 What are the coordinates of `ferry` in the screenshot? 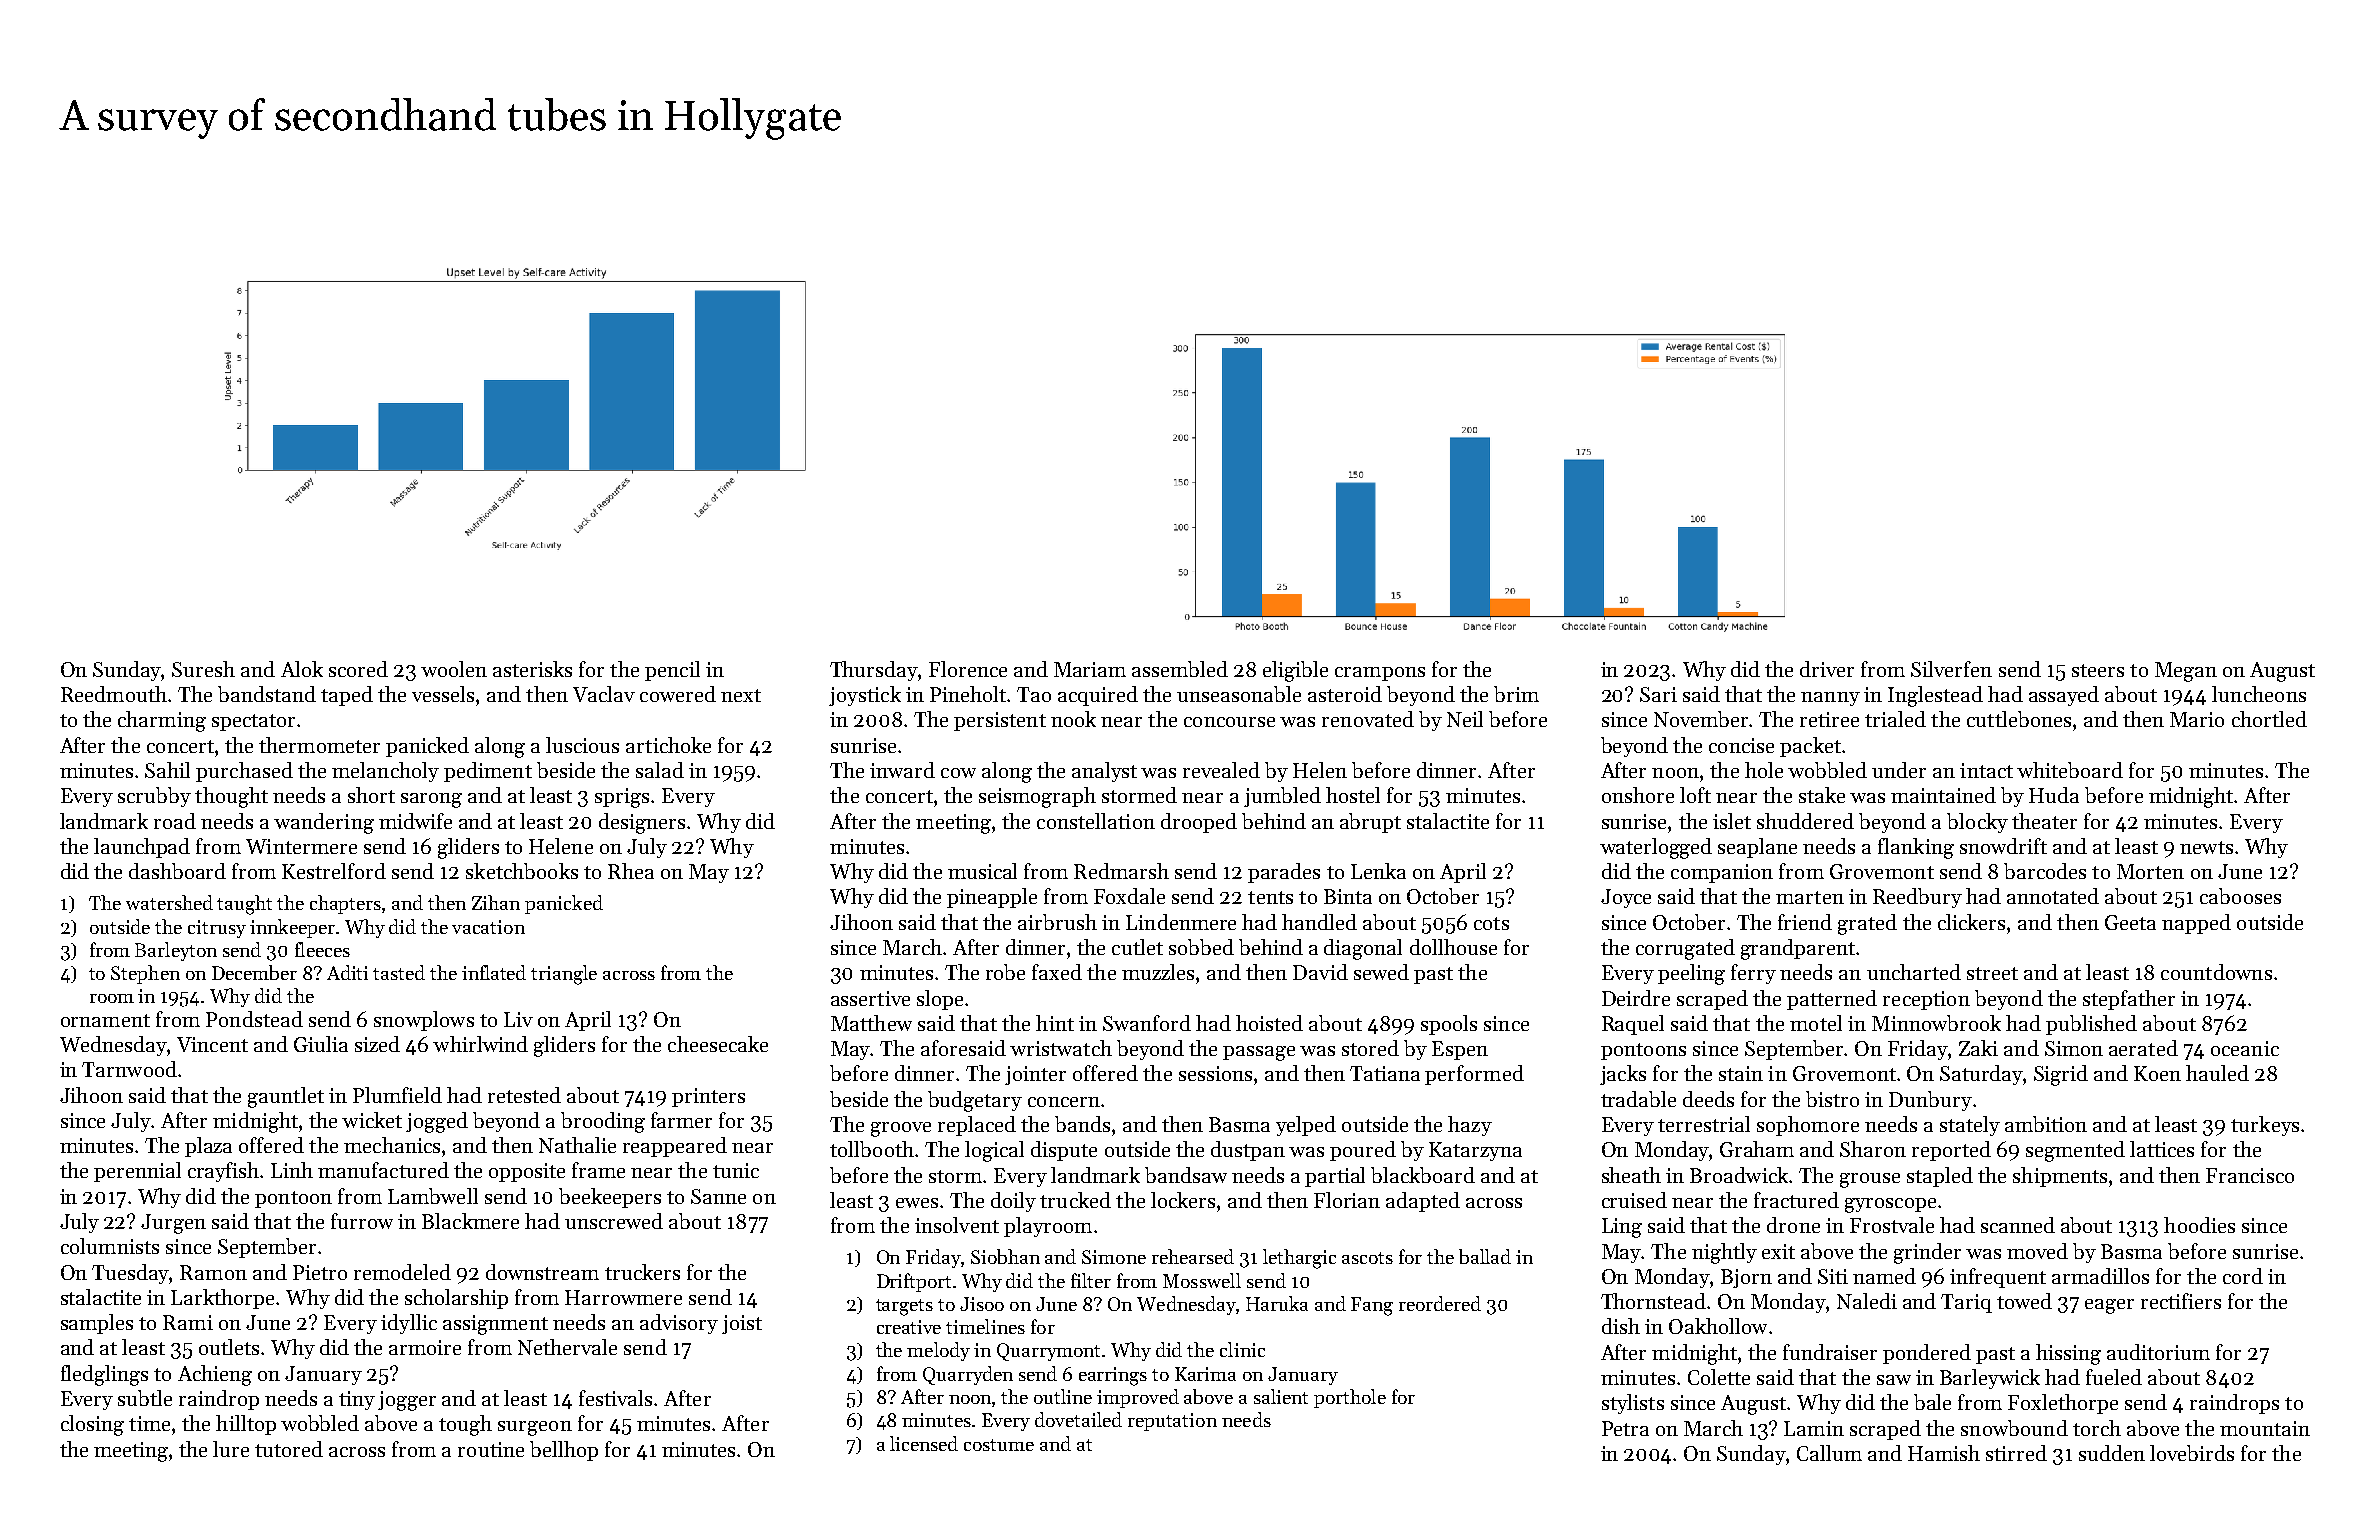 It's located at (1753, 974).
